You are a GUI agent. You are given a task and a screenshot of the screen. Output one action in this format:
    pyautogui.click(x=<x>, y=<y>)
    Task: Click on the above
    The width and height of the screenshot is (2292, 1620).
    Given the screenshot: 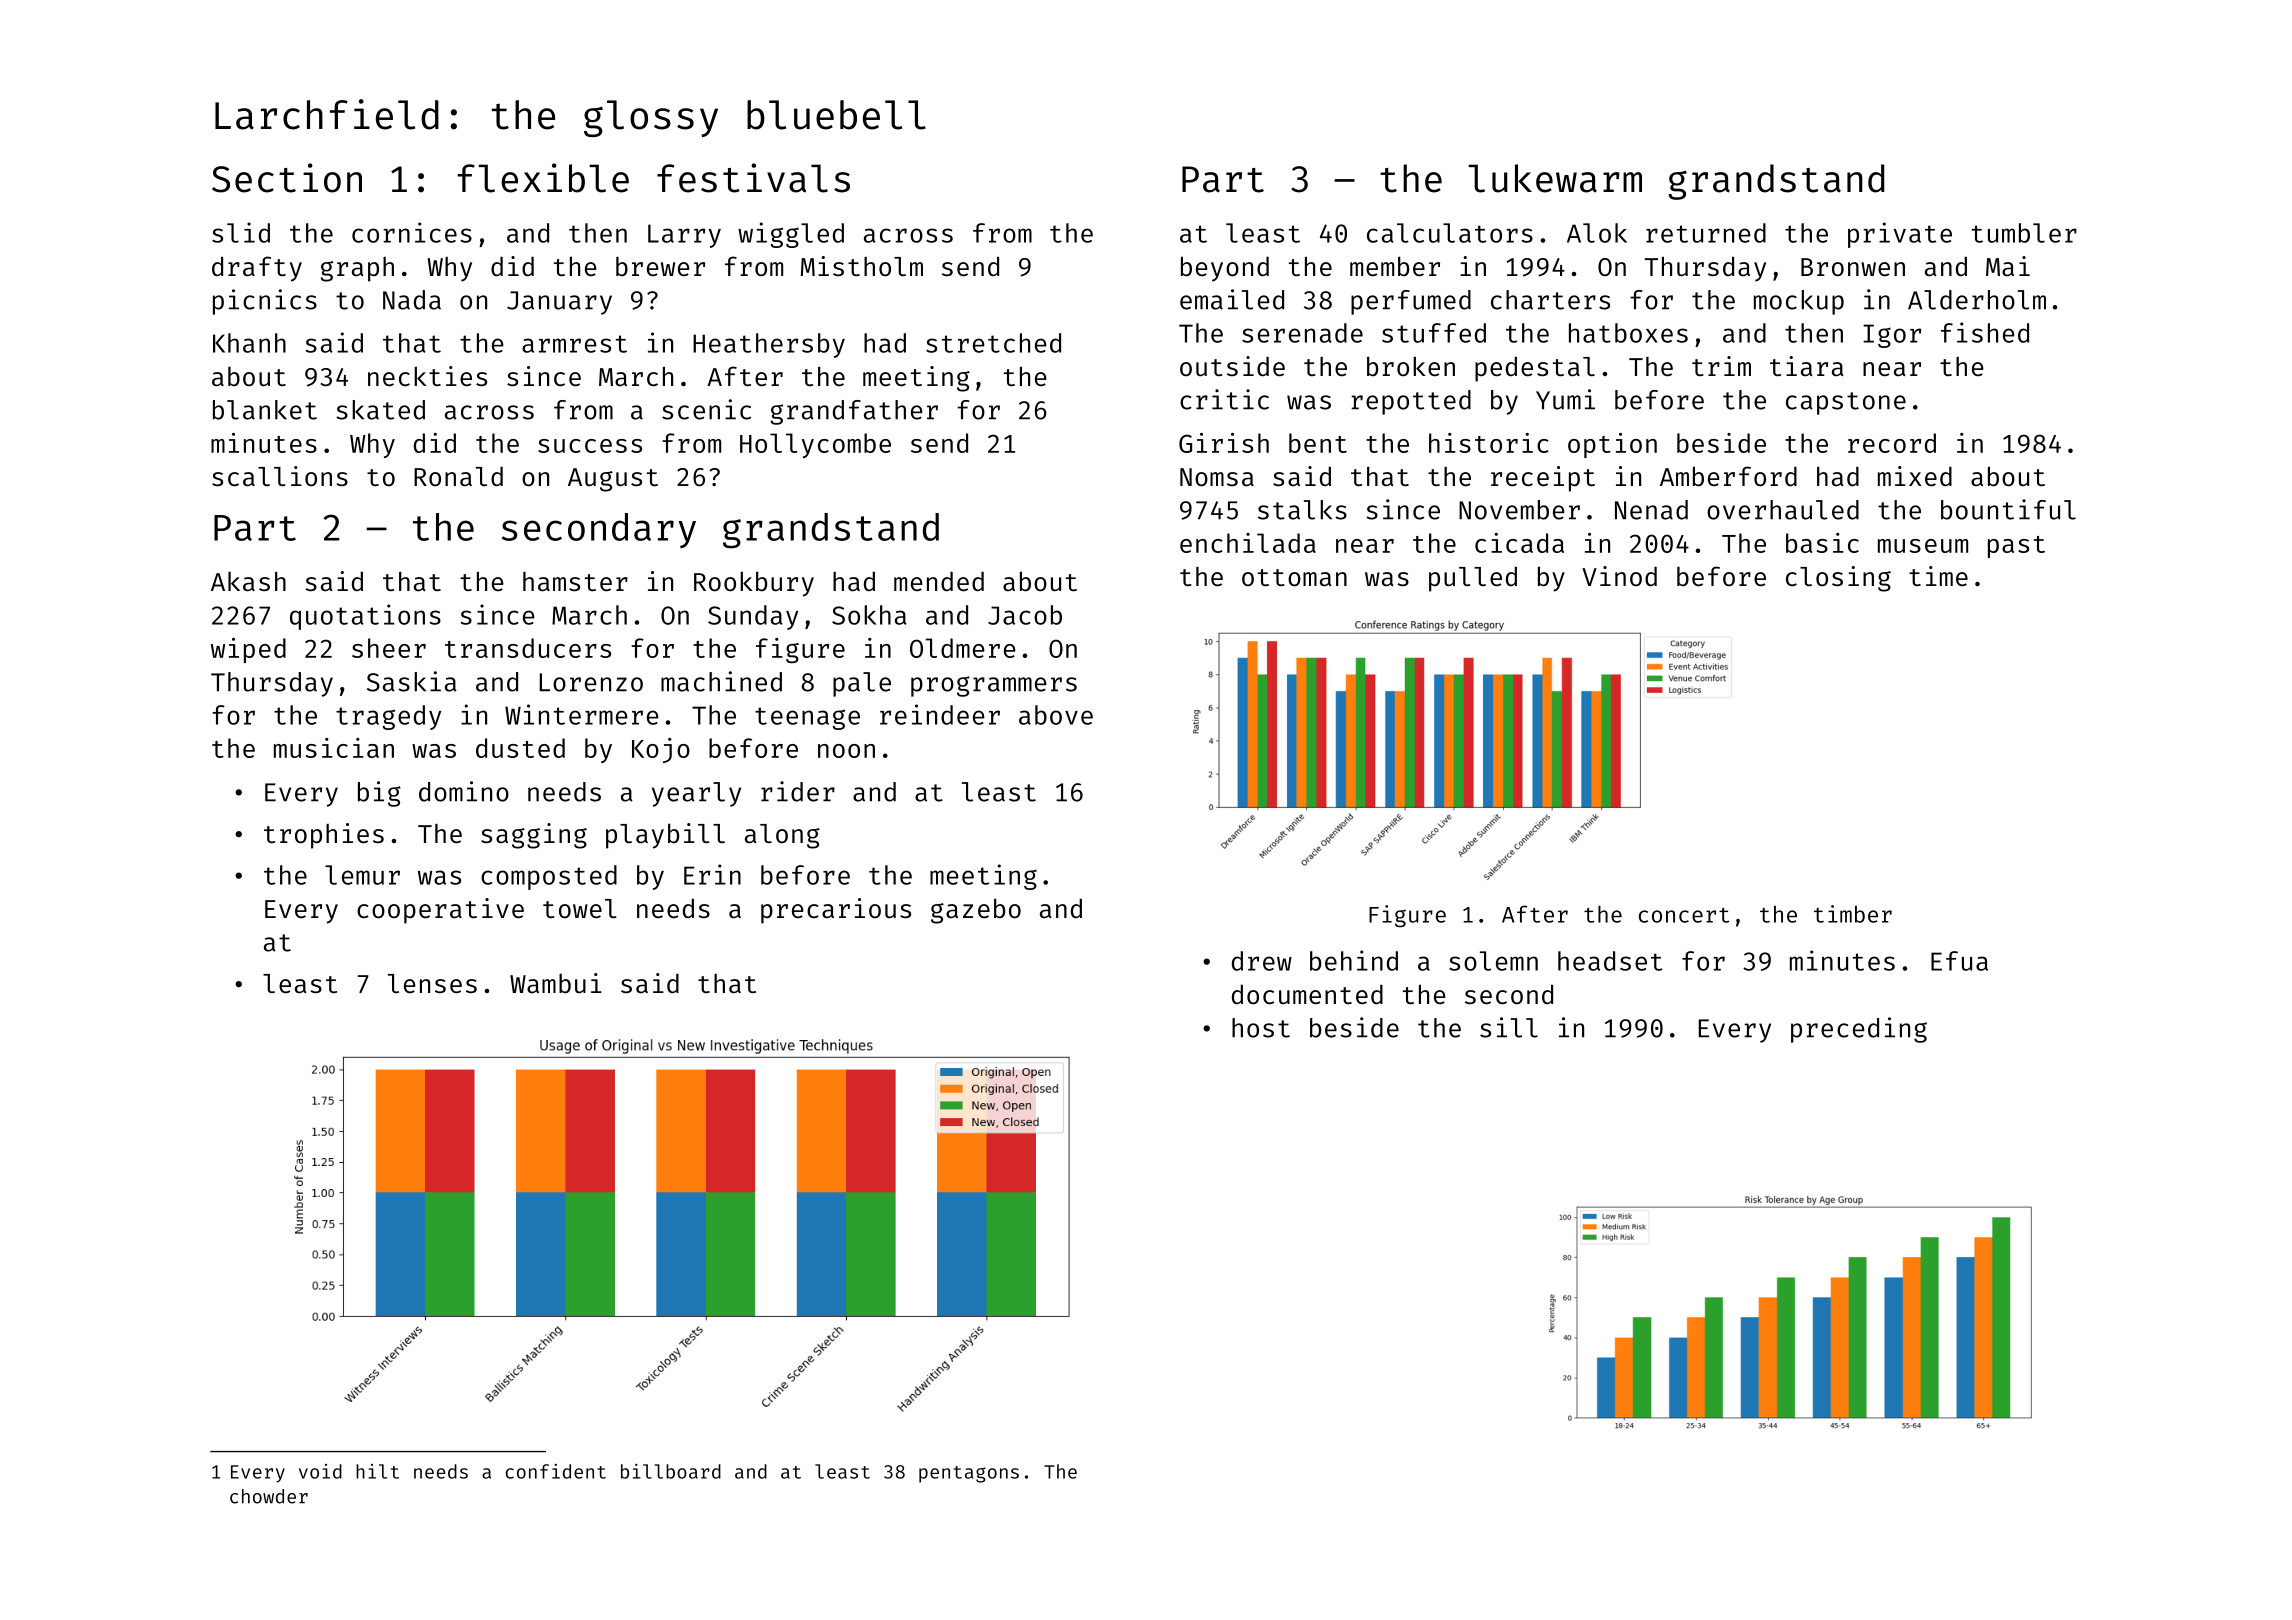 What is the action you would take?
    pyautogui.click(x=1056, y=715)
